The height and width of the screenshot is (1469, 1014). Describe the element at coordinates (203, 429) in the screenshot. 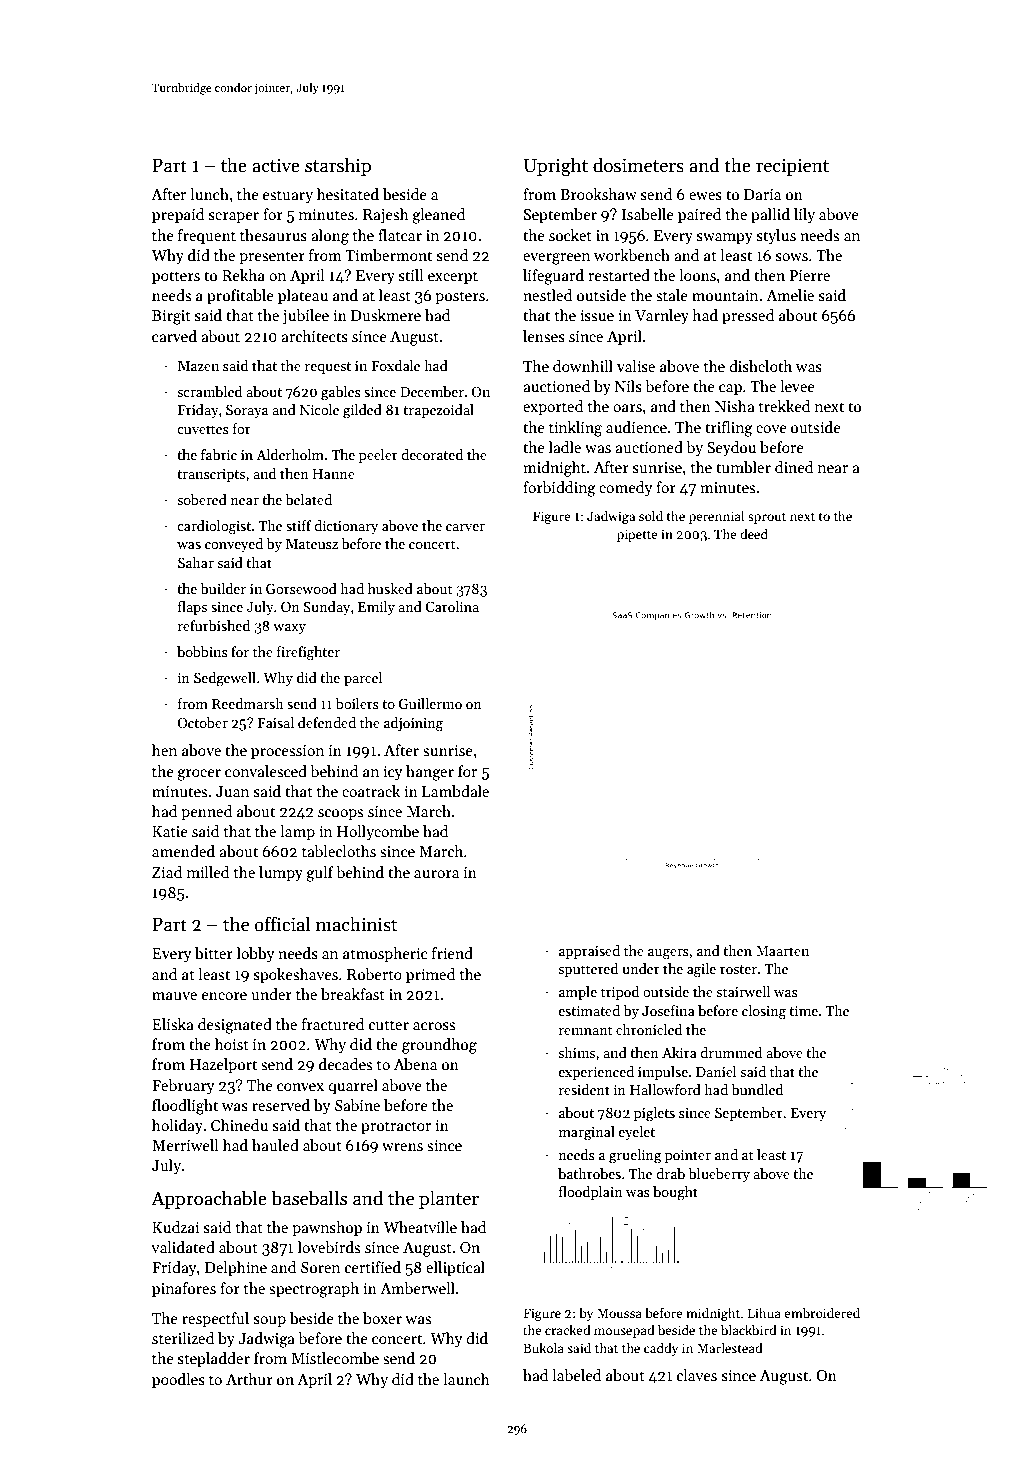

I see `cuvettes` at that location.
